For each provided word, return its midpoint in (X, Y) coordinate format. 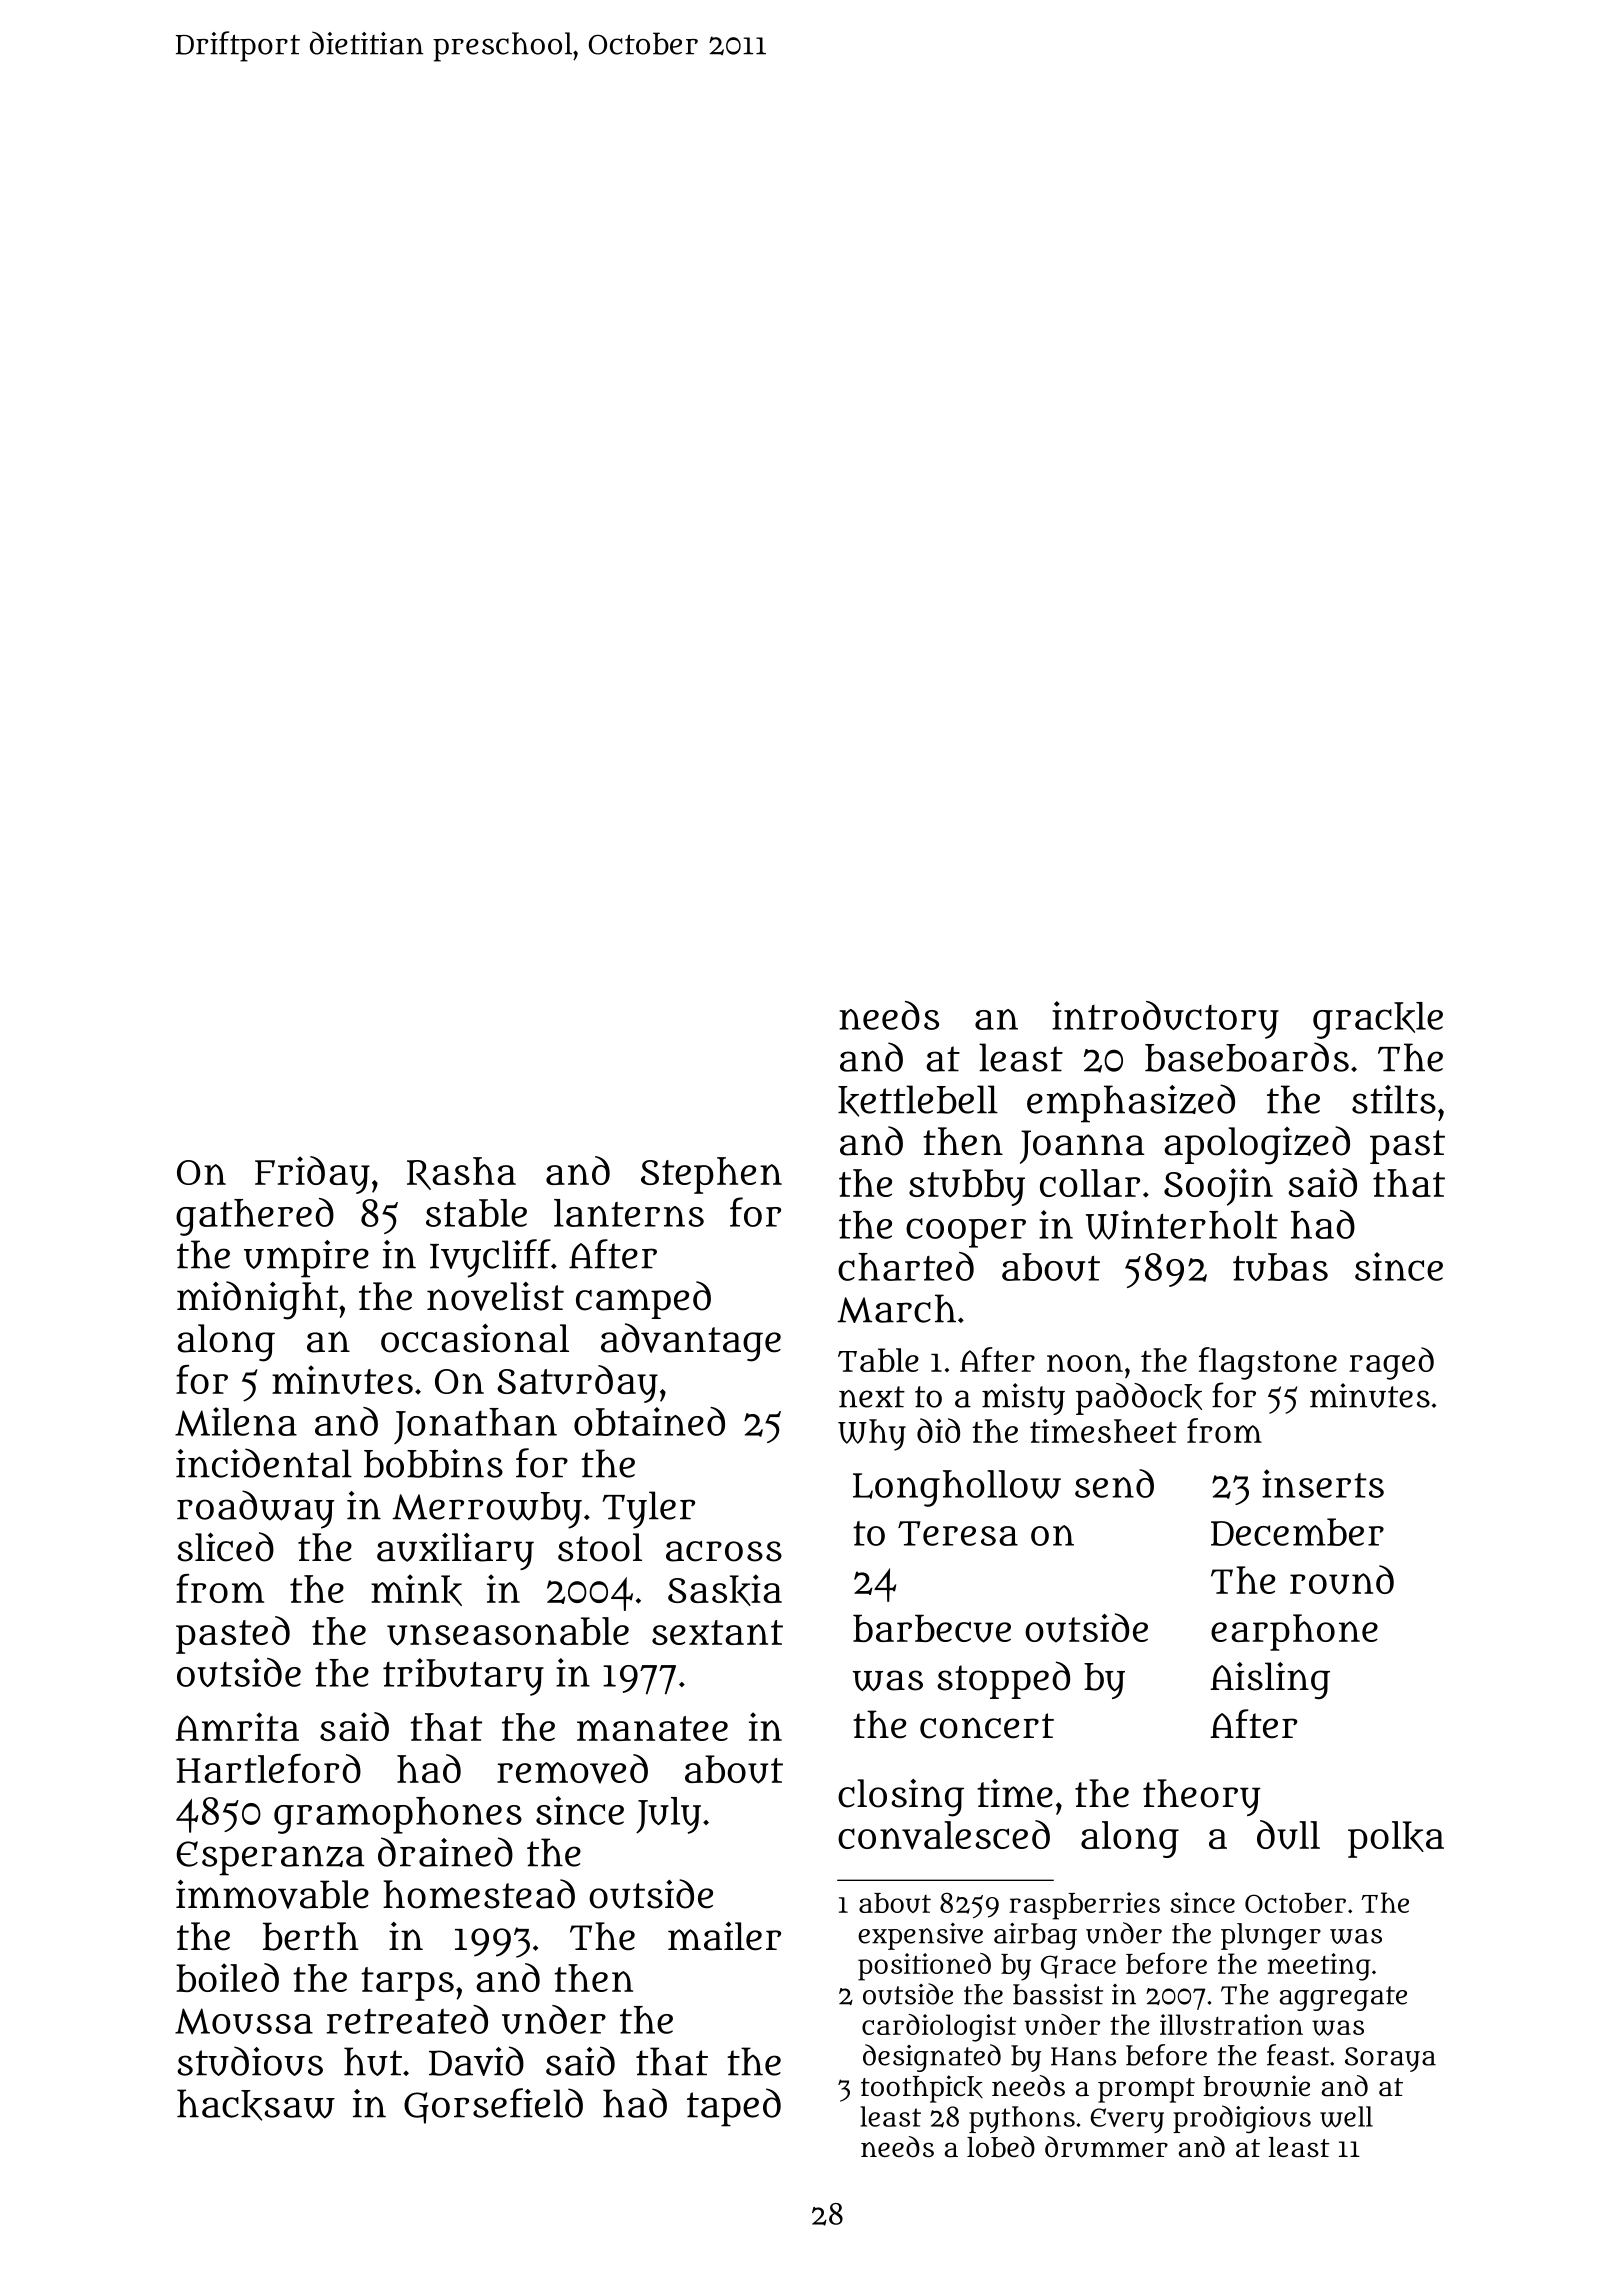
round (1342, 1580)
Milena (236, 1421)
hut (373, 2061)
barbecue (932, 1628)
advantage (691, 1342)
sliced (225, 1547)
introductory (1165, 1020)
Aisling (1270, 1680)
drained (445, 1852)
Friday (312, 1175)
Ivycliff (490, 1258)
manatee (652, 1728)
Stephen (711, 1175)
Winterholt (1182, 1225)
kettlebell (918, 1101)
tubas (1280, 1267)
